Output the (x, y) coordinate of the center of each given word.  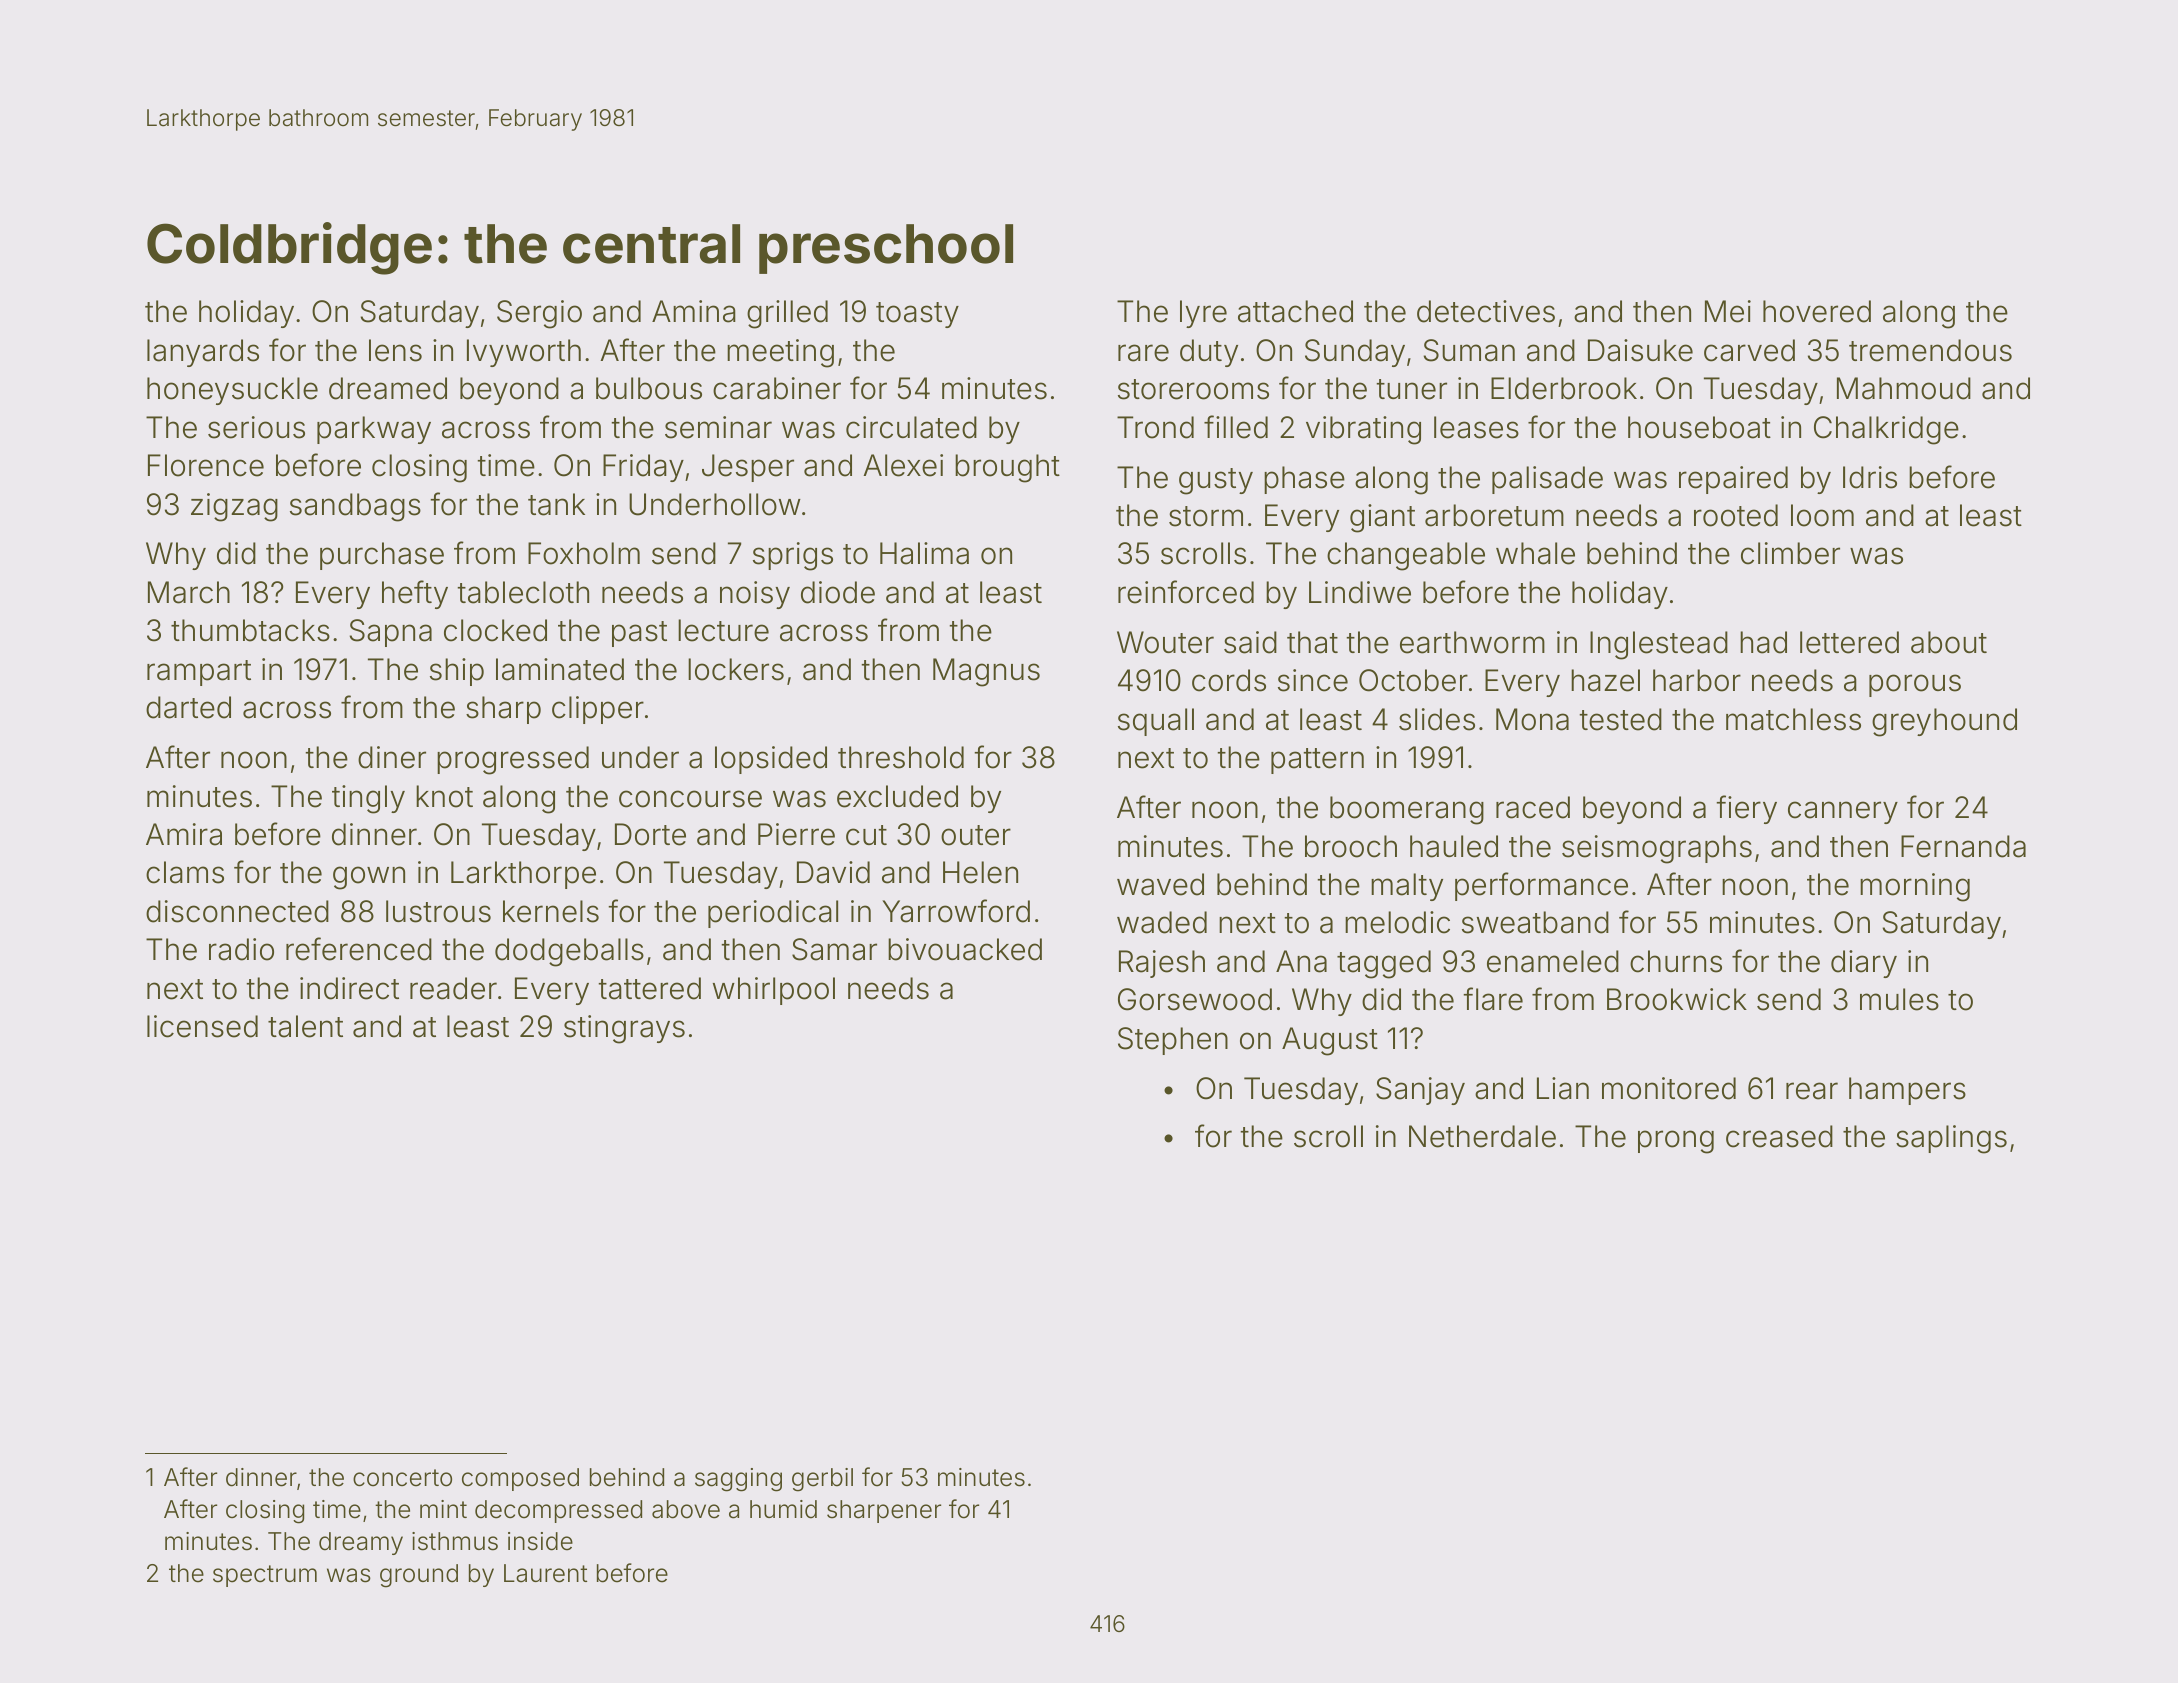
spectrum (265, 1576)
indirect (349, 988)
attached (1295, 311)
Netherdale (1482, 1136)
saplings (1951, 1139)
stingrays (624, 1029)
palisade (1547, 480)
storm (1206, 516)
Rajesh (1162, 964)
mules (1899, 999)
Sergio (539, 314)
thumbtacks (250, 630)
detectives (1486, 311)
